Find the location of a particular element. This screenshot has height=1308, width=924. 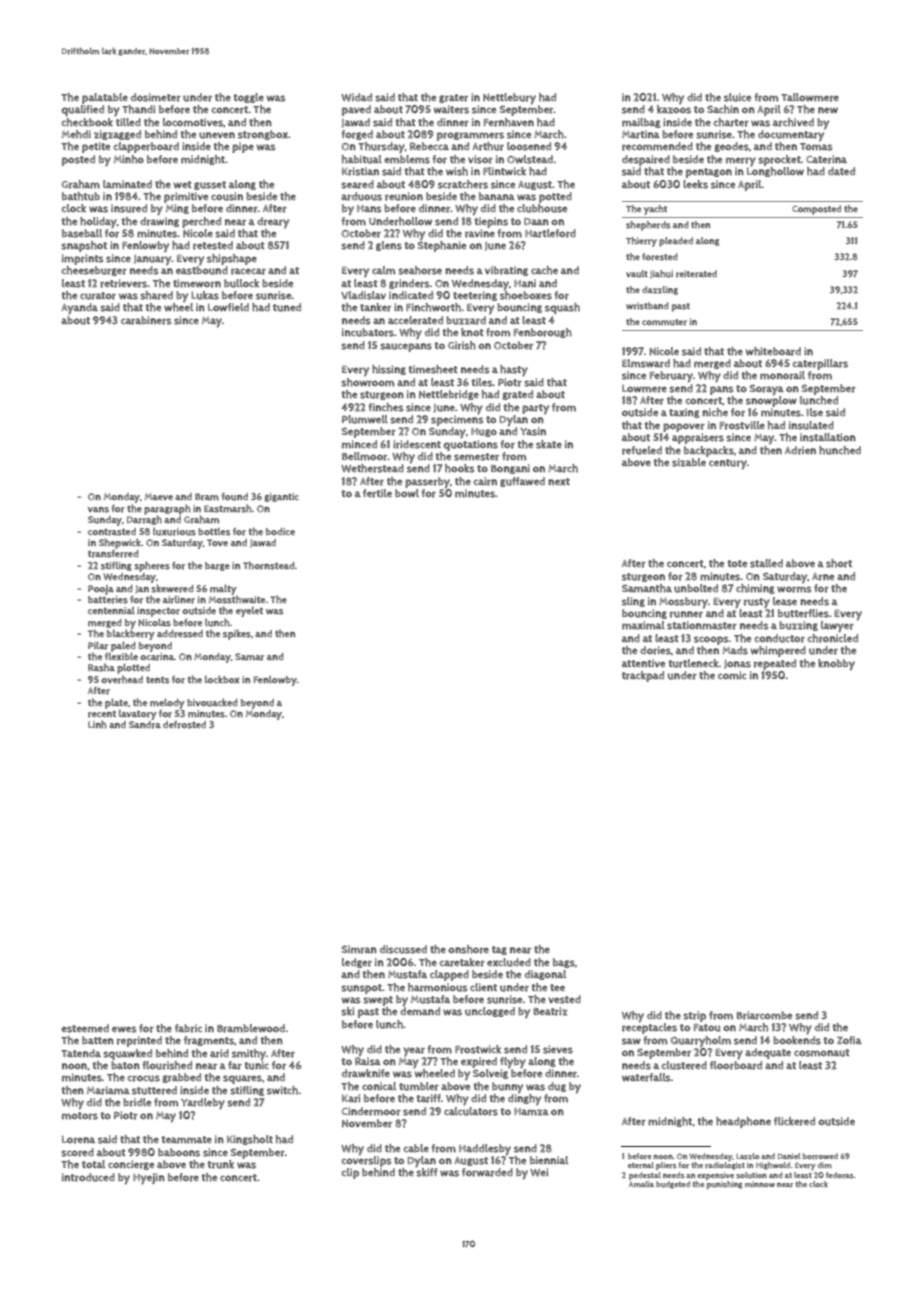

sluice is located at coordinates (737, 97).
